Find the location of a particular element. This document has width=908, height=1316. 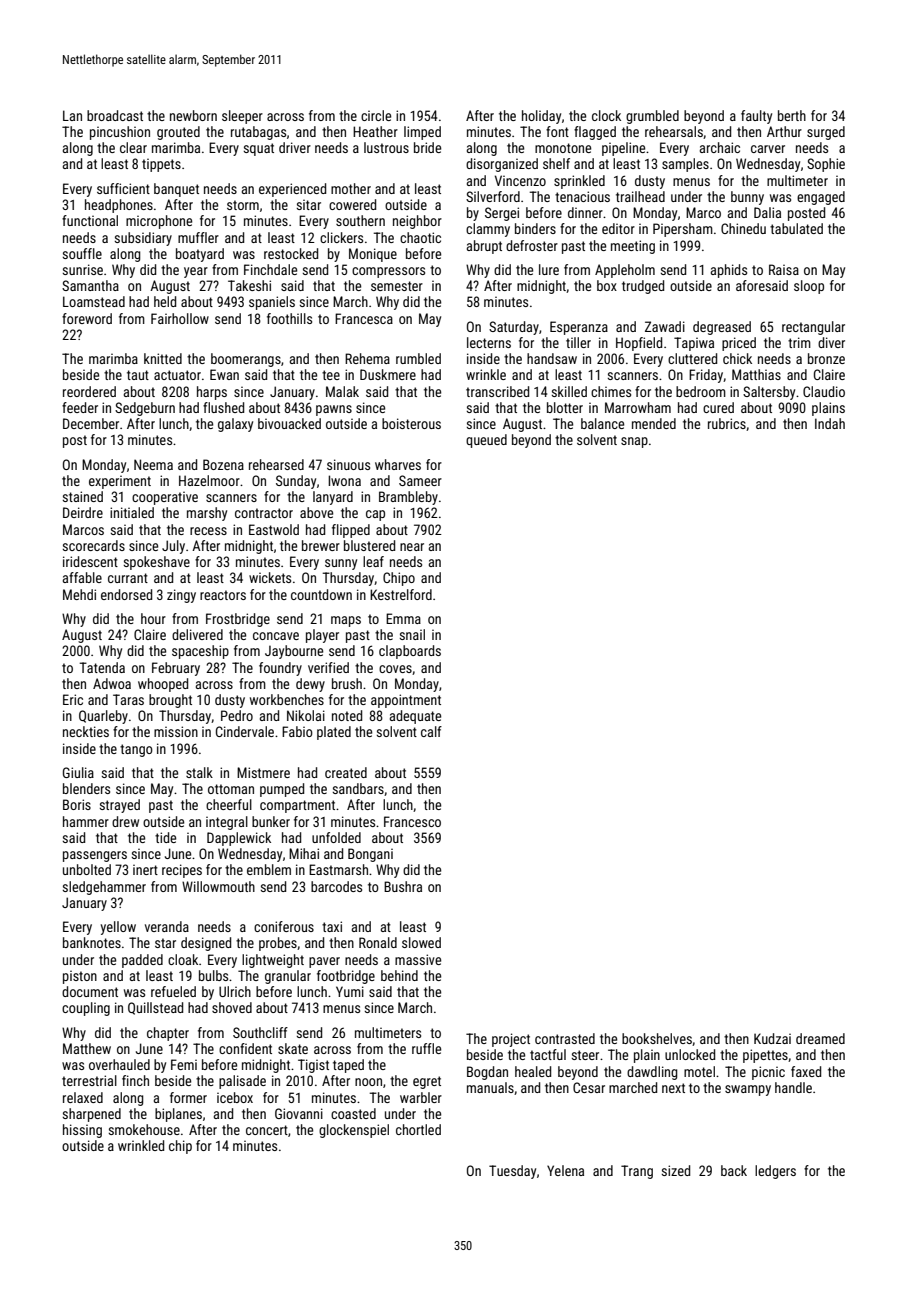

snap is located at coordinates (634, 442).
